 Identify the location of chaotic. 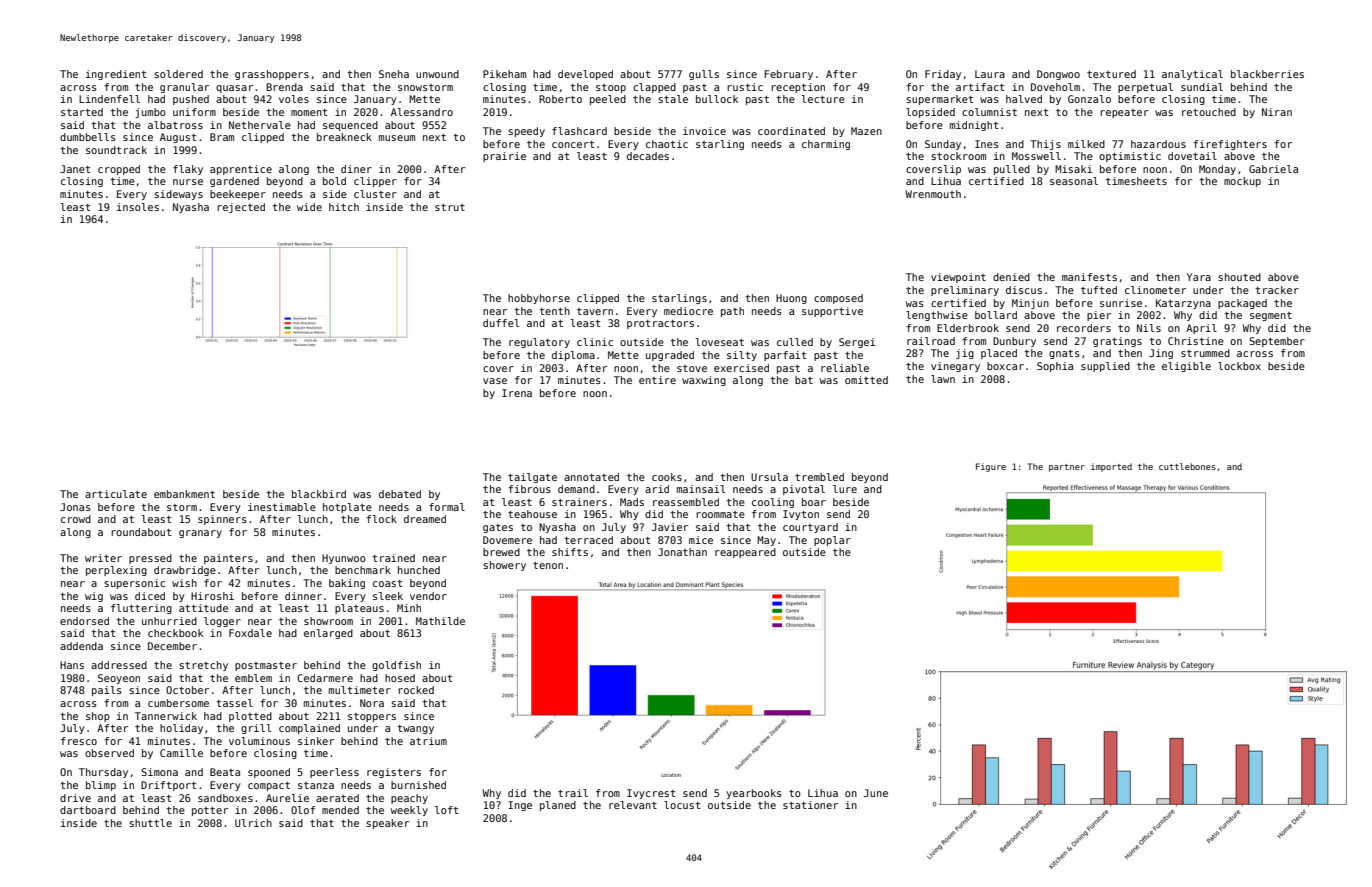
(667, 144).
